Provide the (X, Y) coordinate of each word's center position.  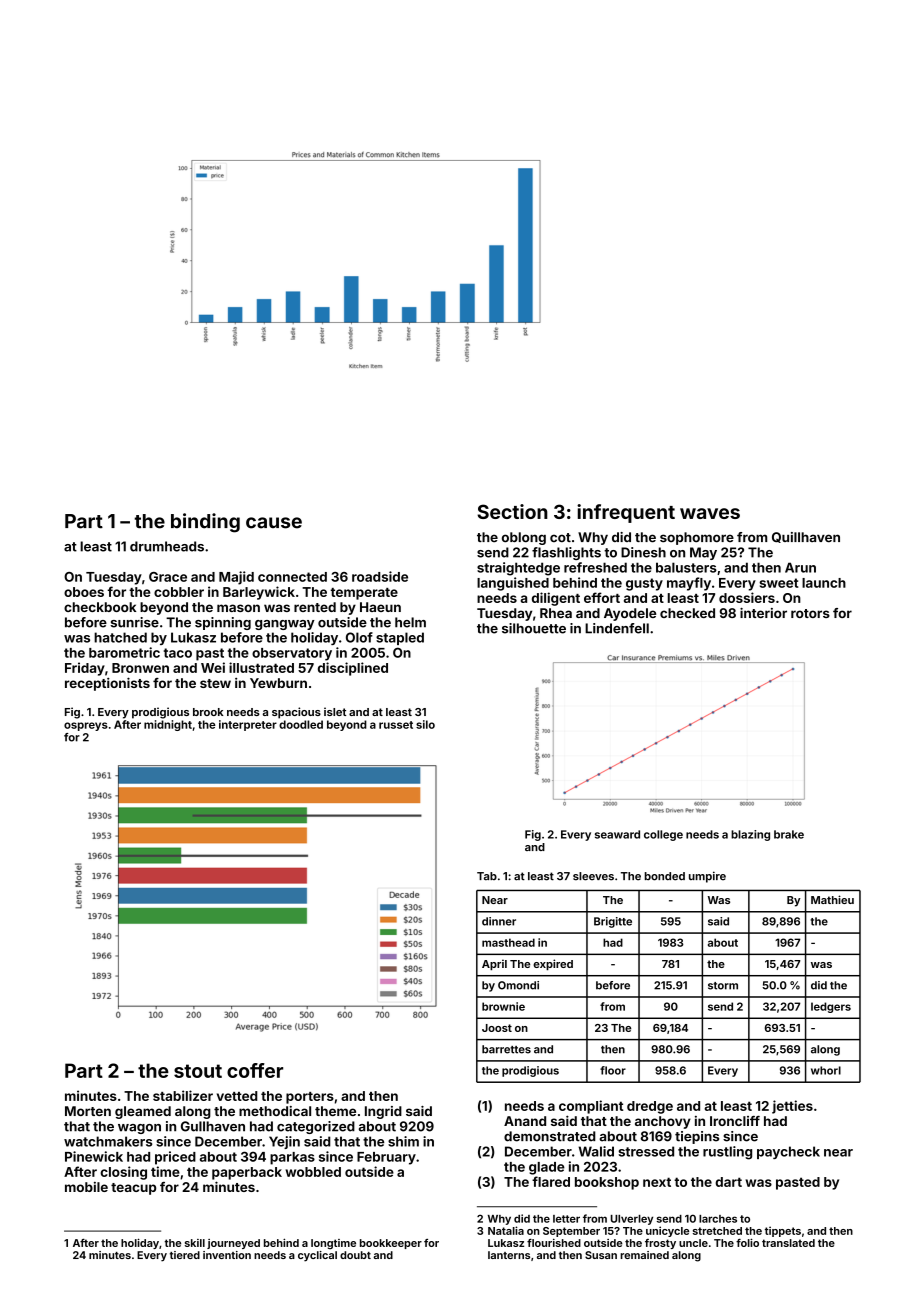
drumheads (167, 546)
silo (425, 724)
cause (274, 523)
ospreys (86, 726)
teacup (133, 1189)
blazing (750, 835)
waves (710, 513)
